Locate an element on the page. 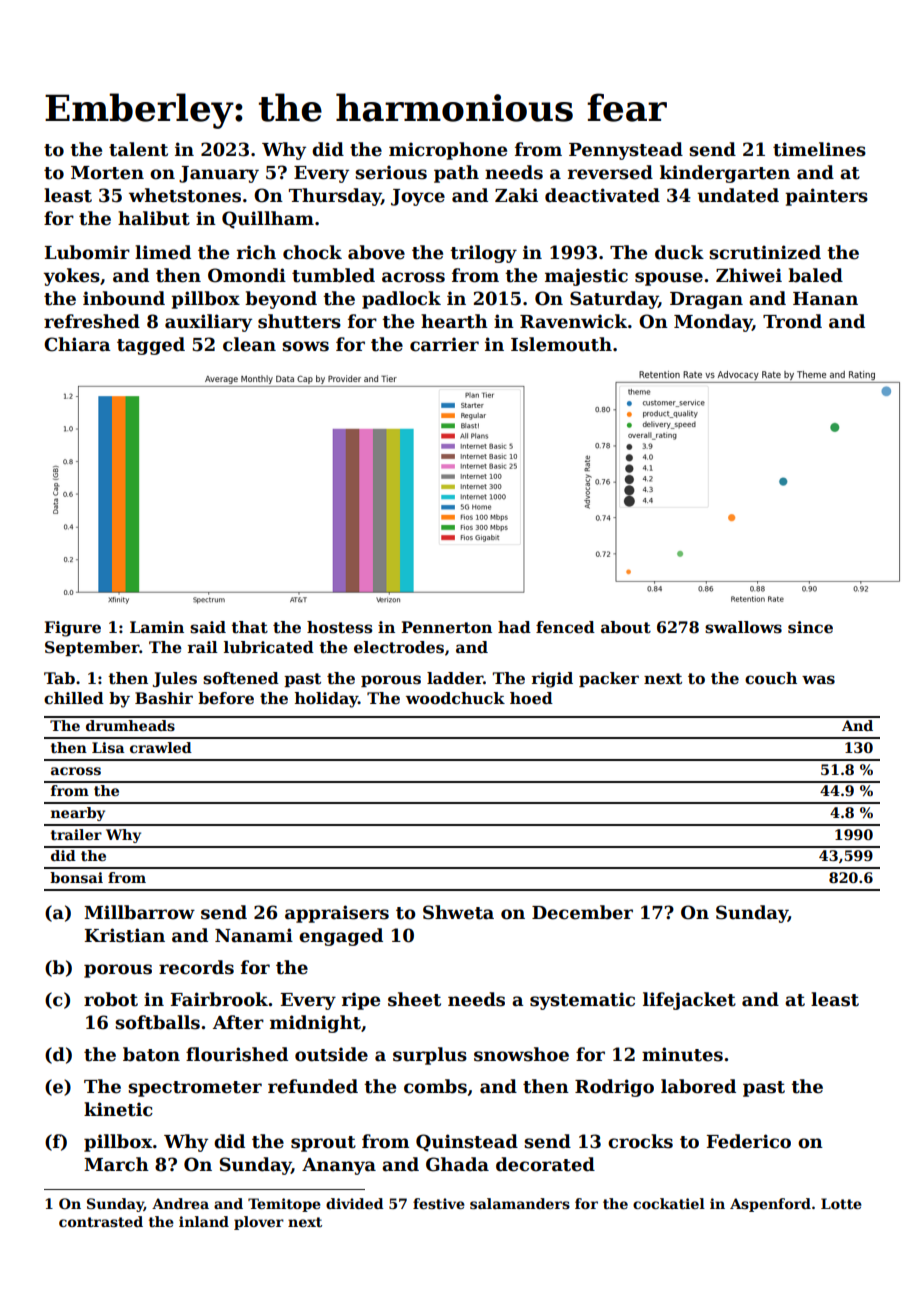  swallows is located at coordinates (743, 627).
